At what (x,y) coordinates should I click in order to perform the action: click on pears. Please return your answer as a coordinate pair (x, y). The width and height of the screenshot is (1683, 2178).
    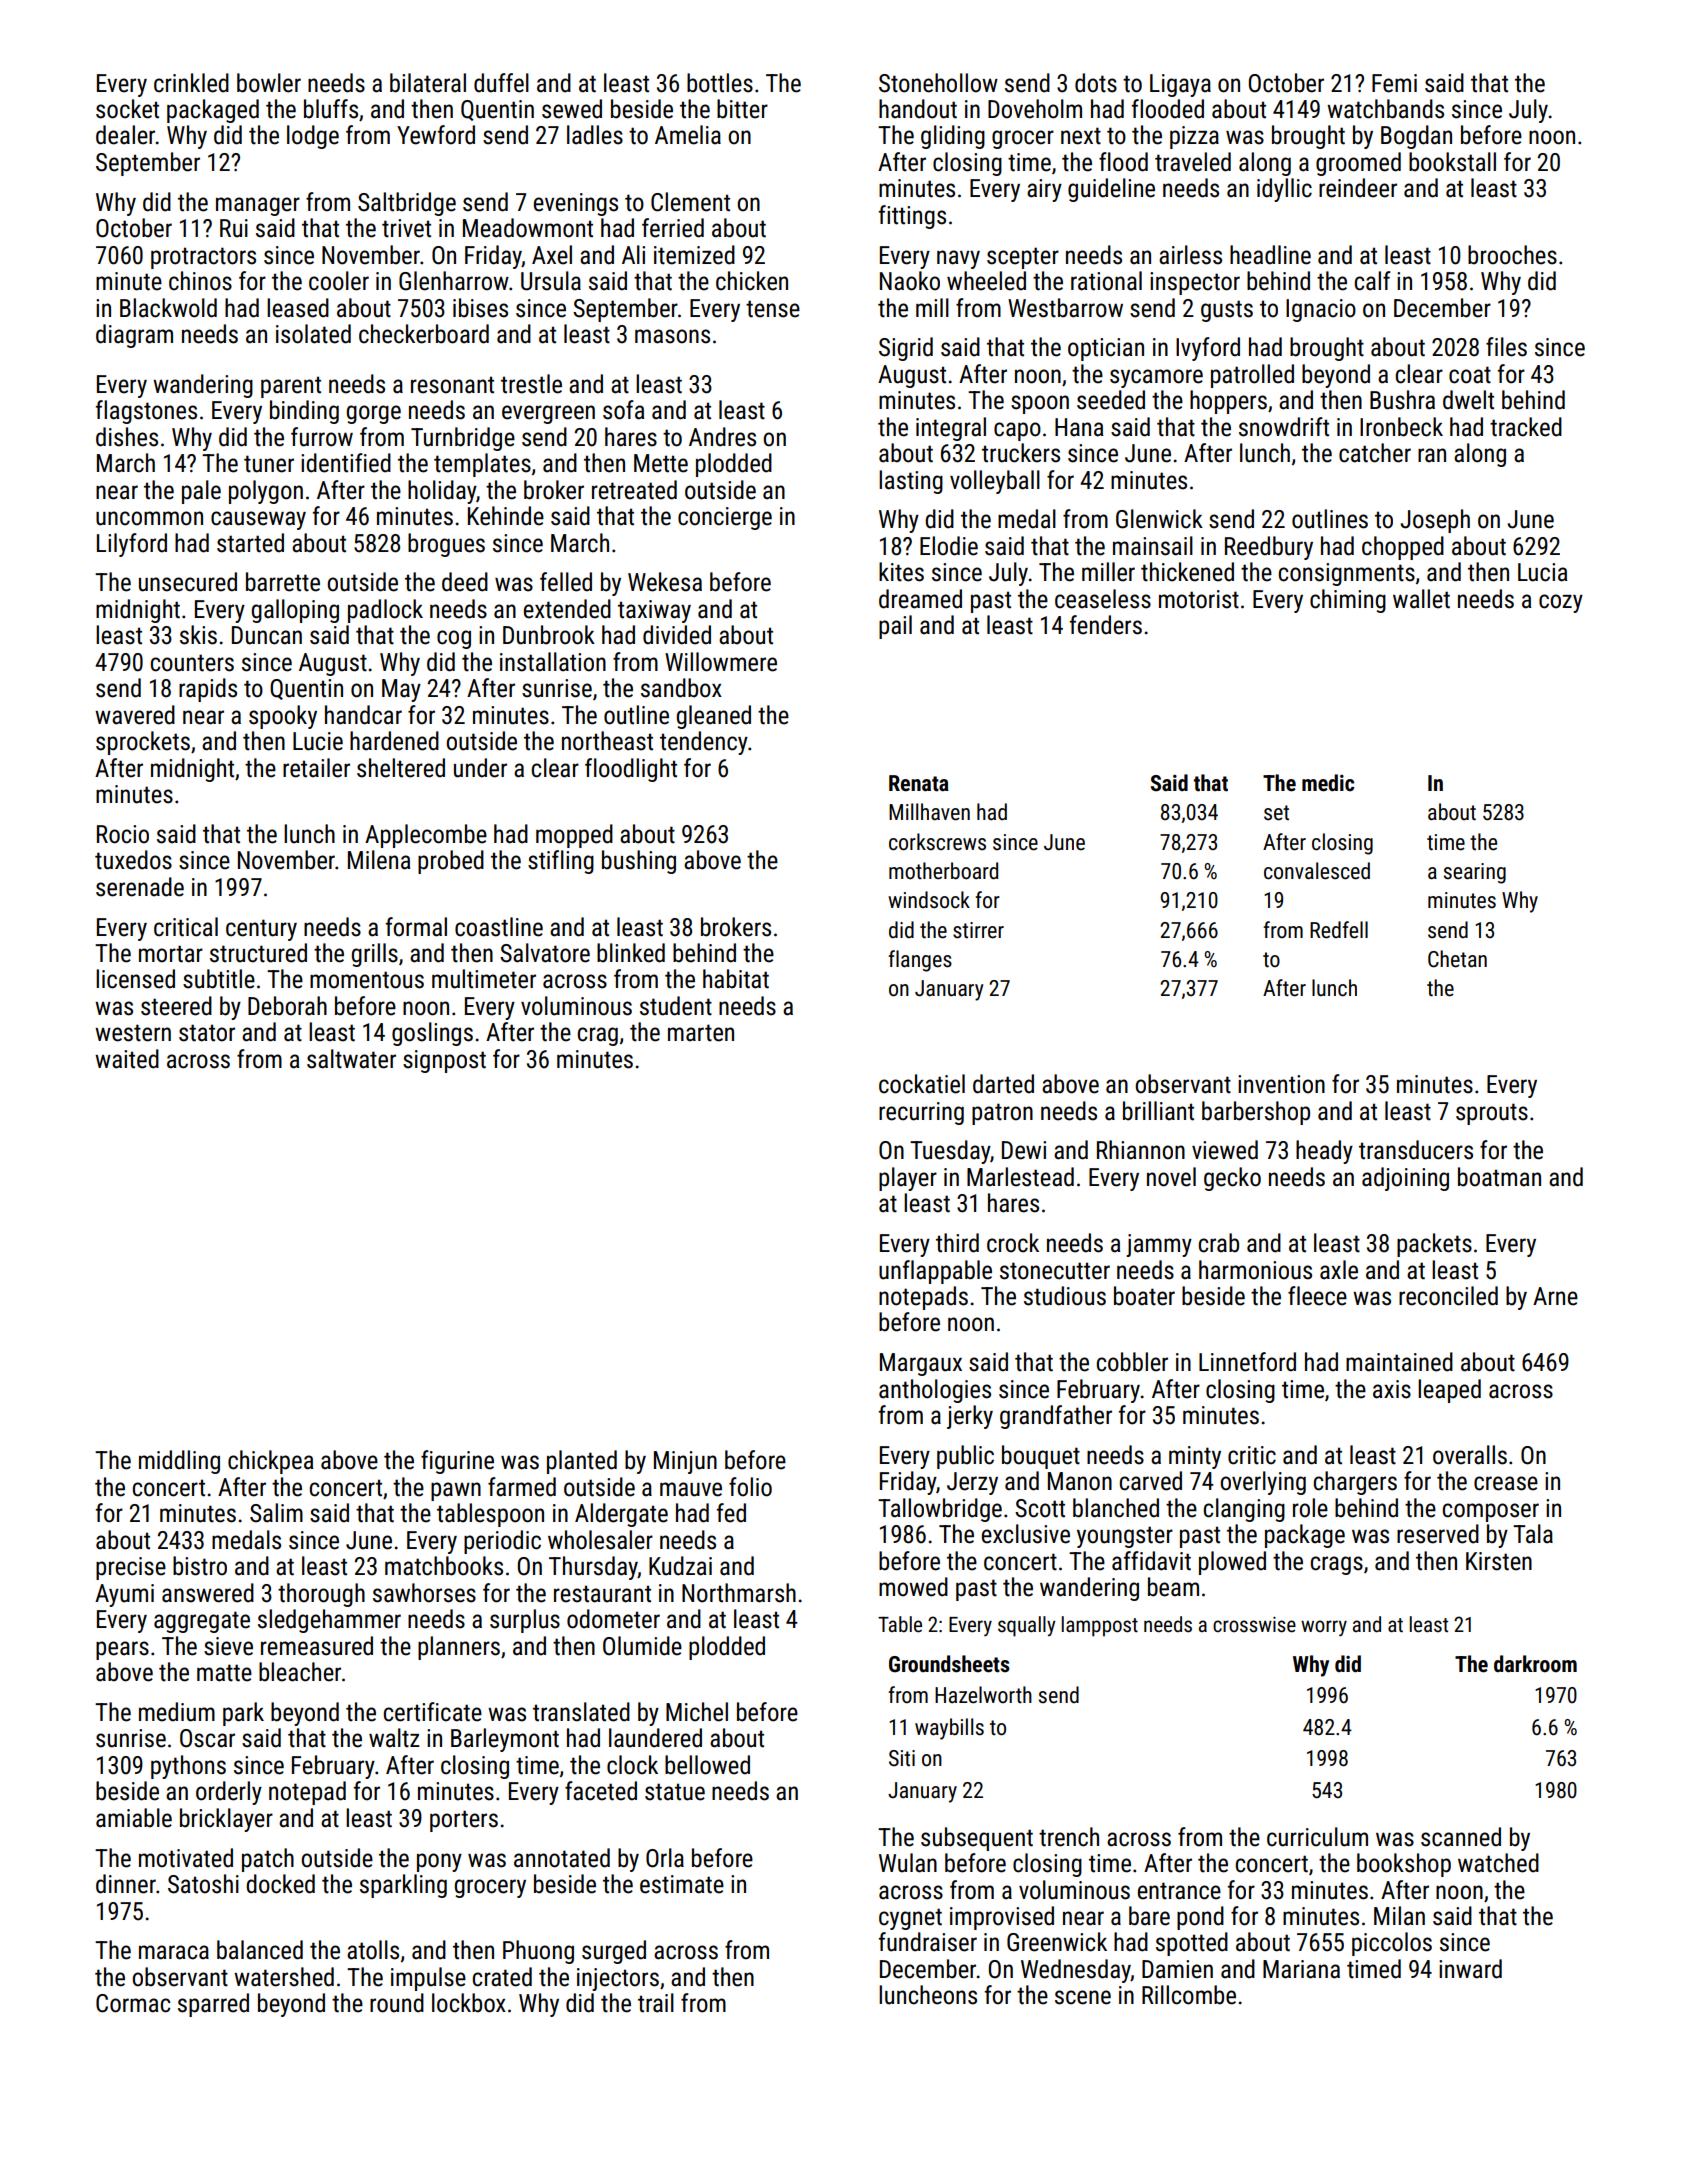
    Looking at the image, I should click on (122, 1650).
